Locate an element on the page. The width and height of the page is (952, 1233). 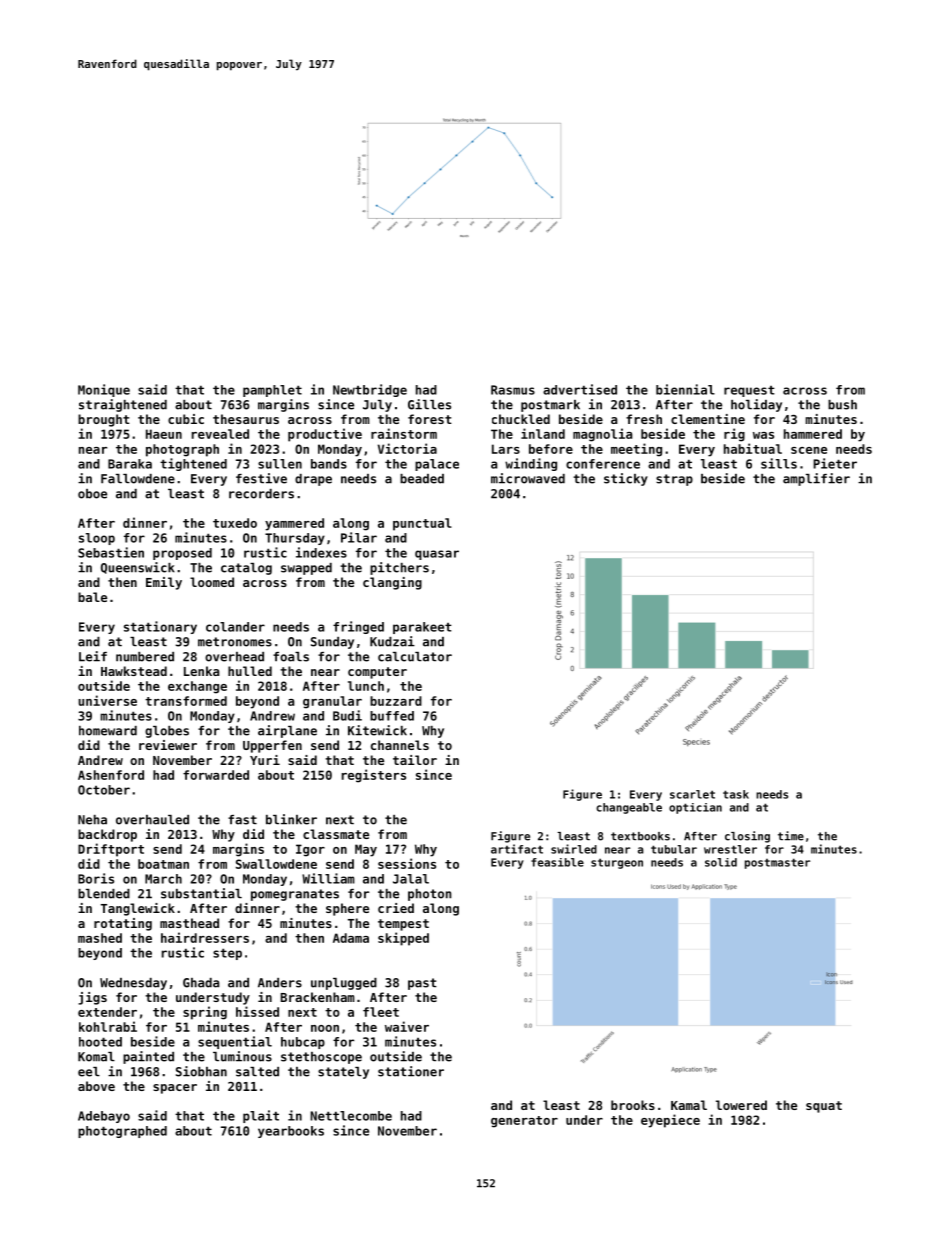
quasar is located at coordinates (437, 555).
